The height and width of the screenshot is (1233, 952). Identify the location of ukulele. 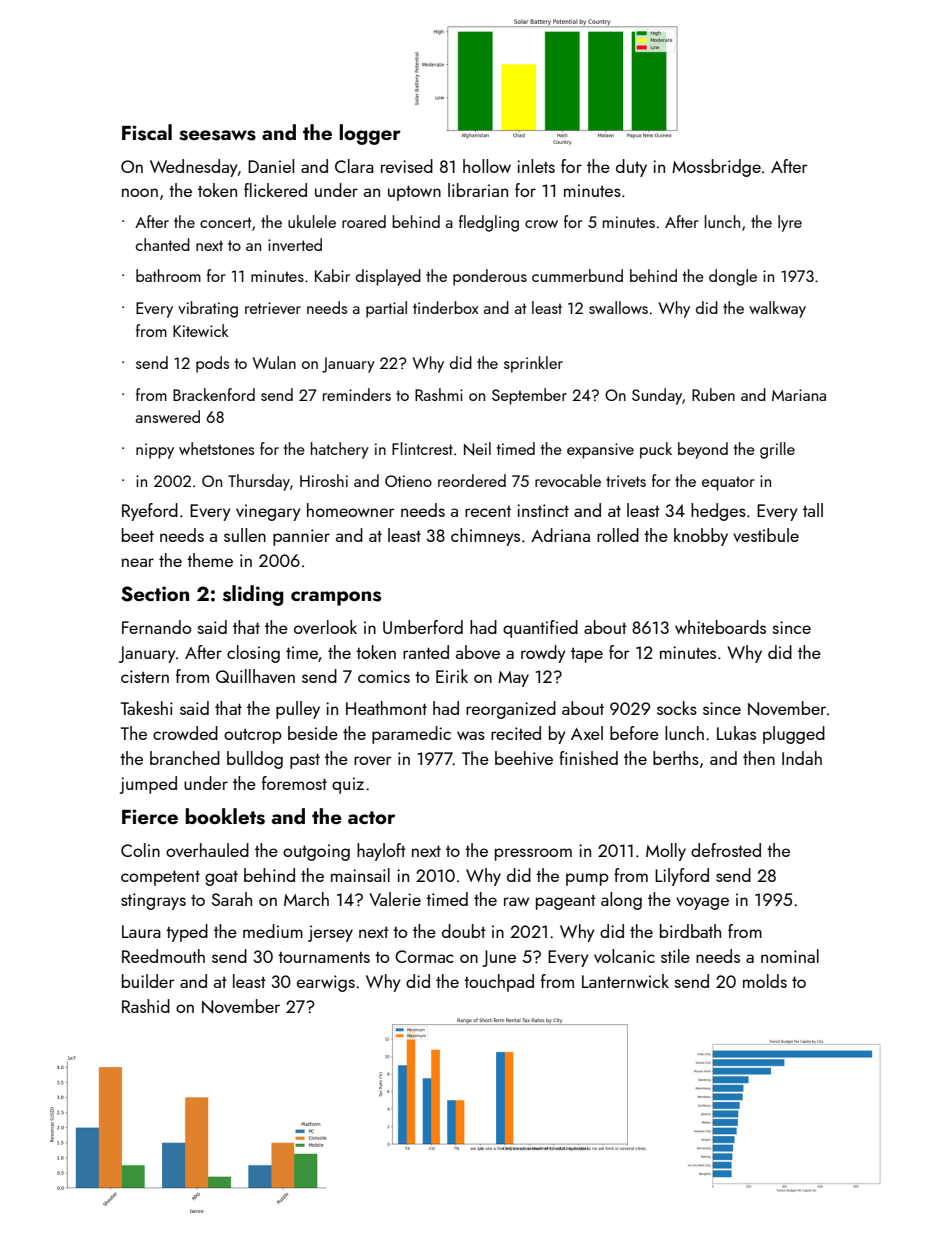
(312, 221).
